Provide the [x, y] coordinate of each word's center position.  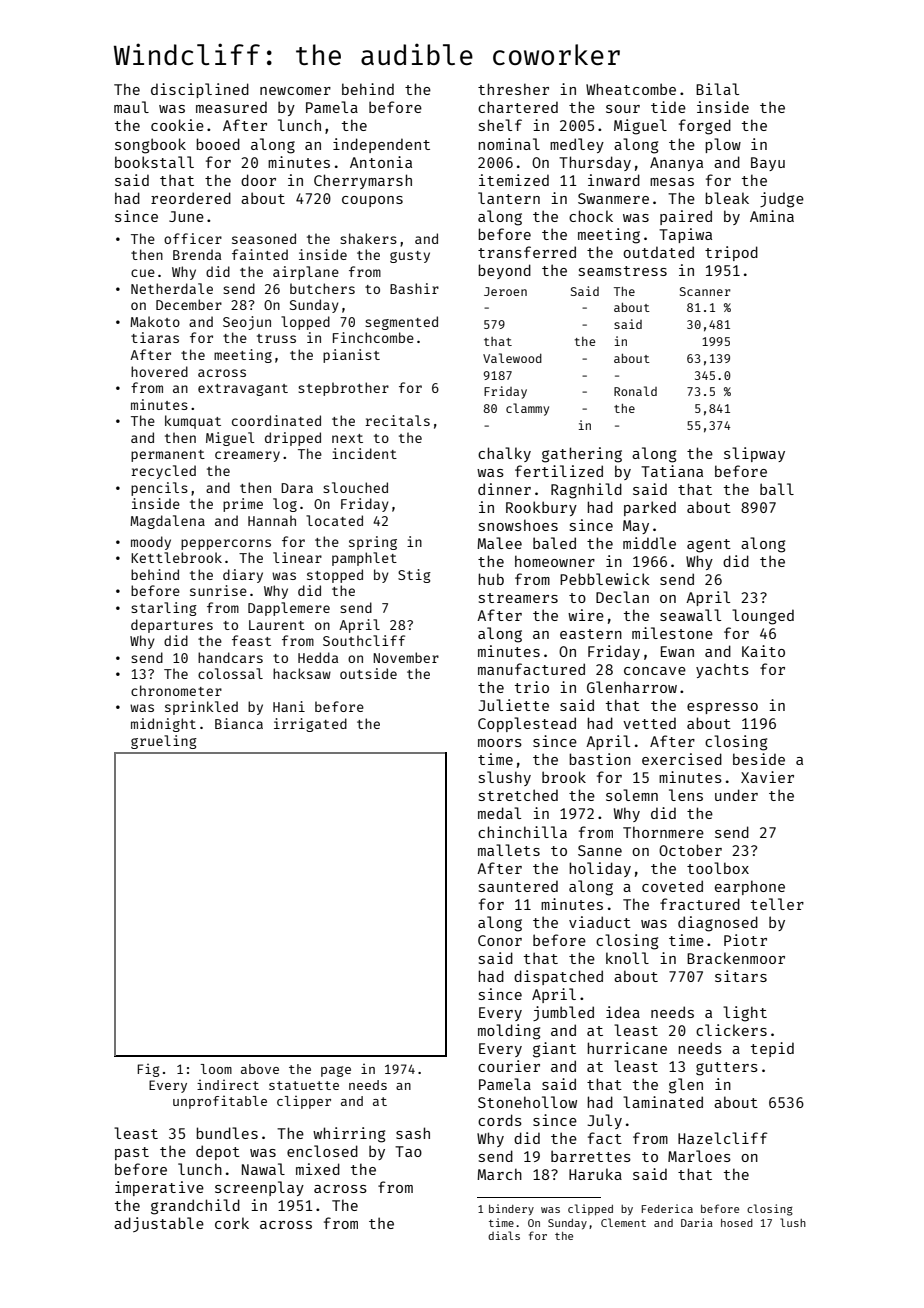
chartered [518, 107]
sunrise [218, 590]
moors [500, 743]
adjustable [159, 1224]
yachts [722, 670]
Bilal [717, 89]
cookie [177, 125]
